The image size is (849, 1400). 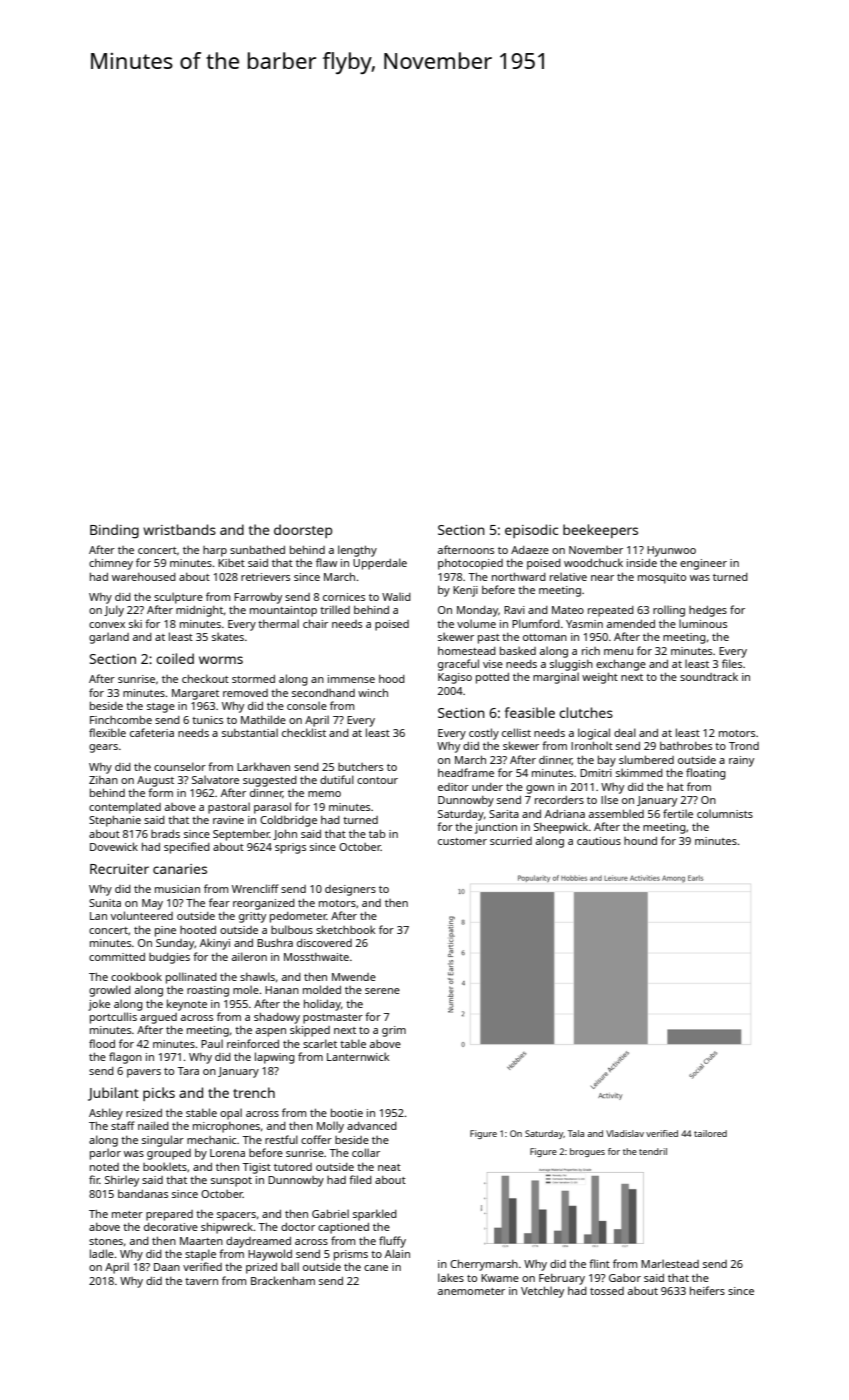 What do you see at coordinates (303, 531) in the screenshot?
I see `doorstep` at bounding box center [303, 531].
